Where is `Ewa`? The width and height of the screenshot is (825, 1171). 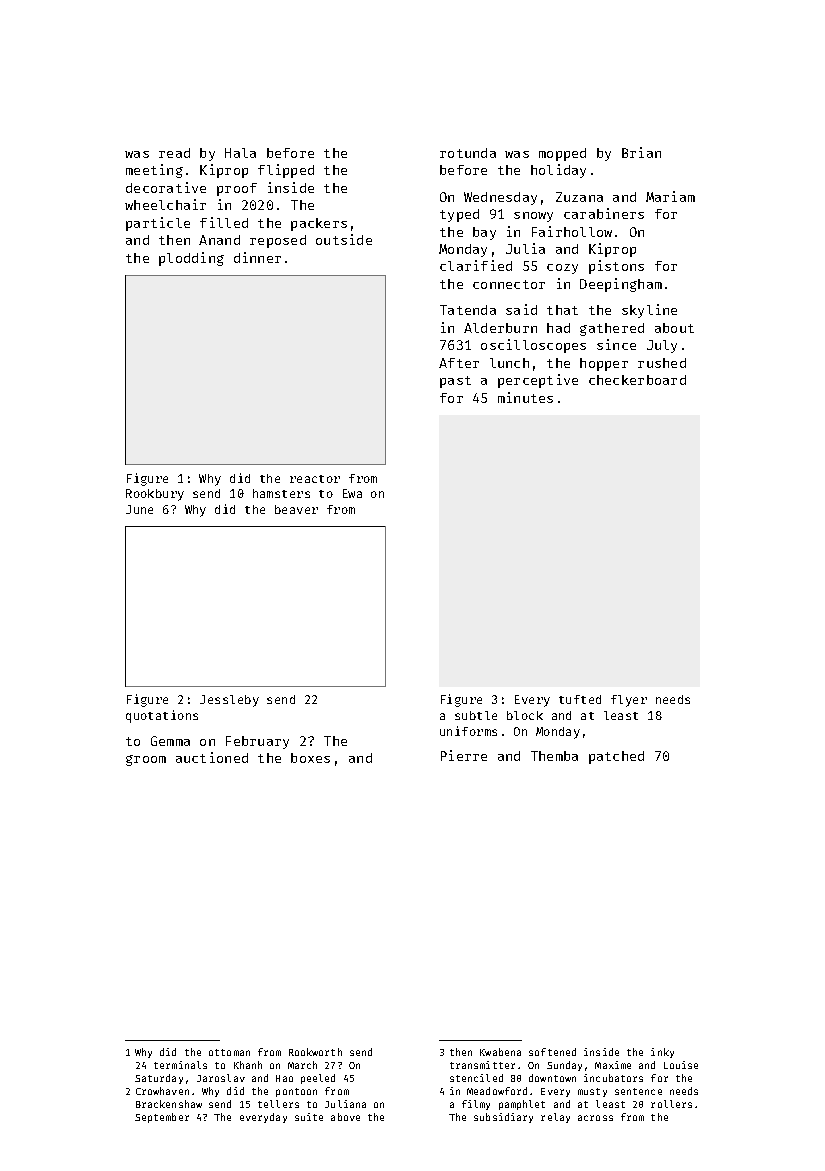
Ewa is located at coordinates (352, 493).
